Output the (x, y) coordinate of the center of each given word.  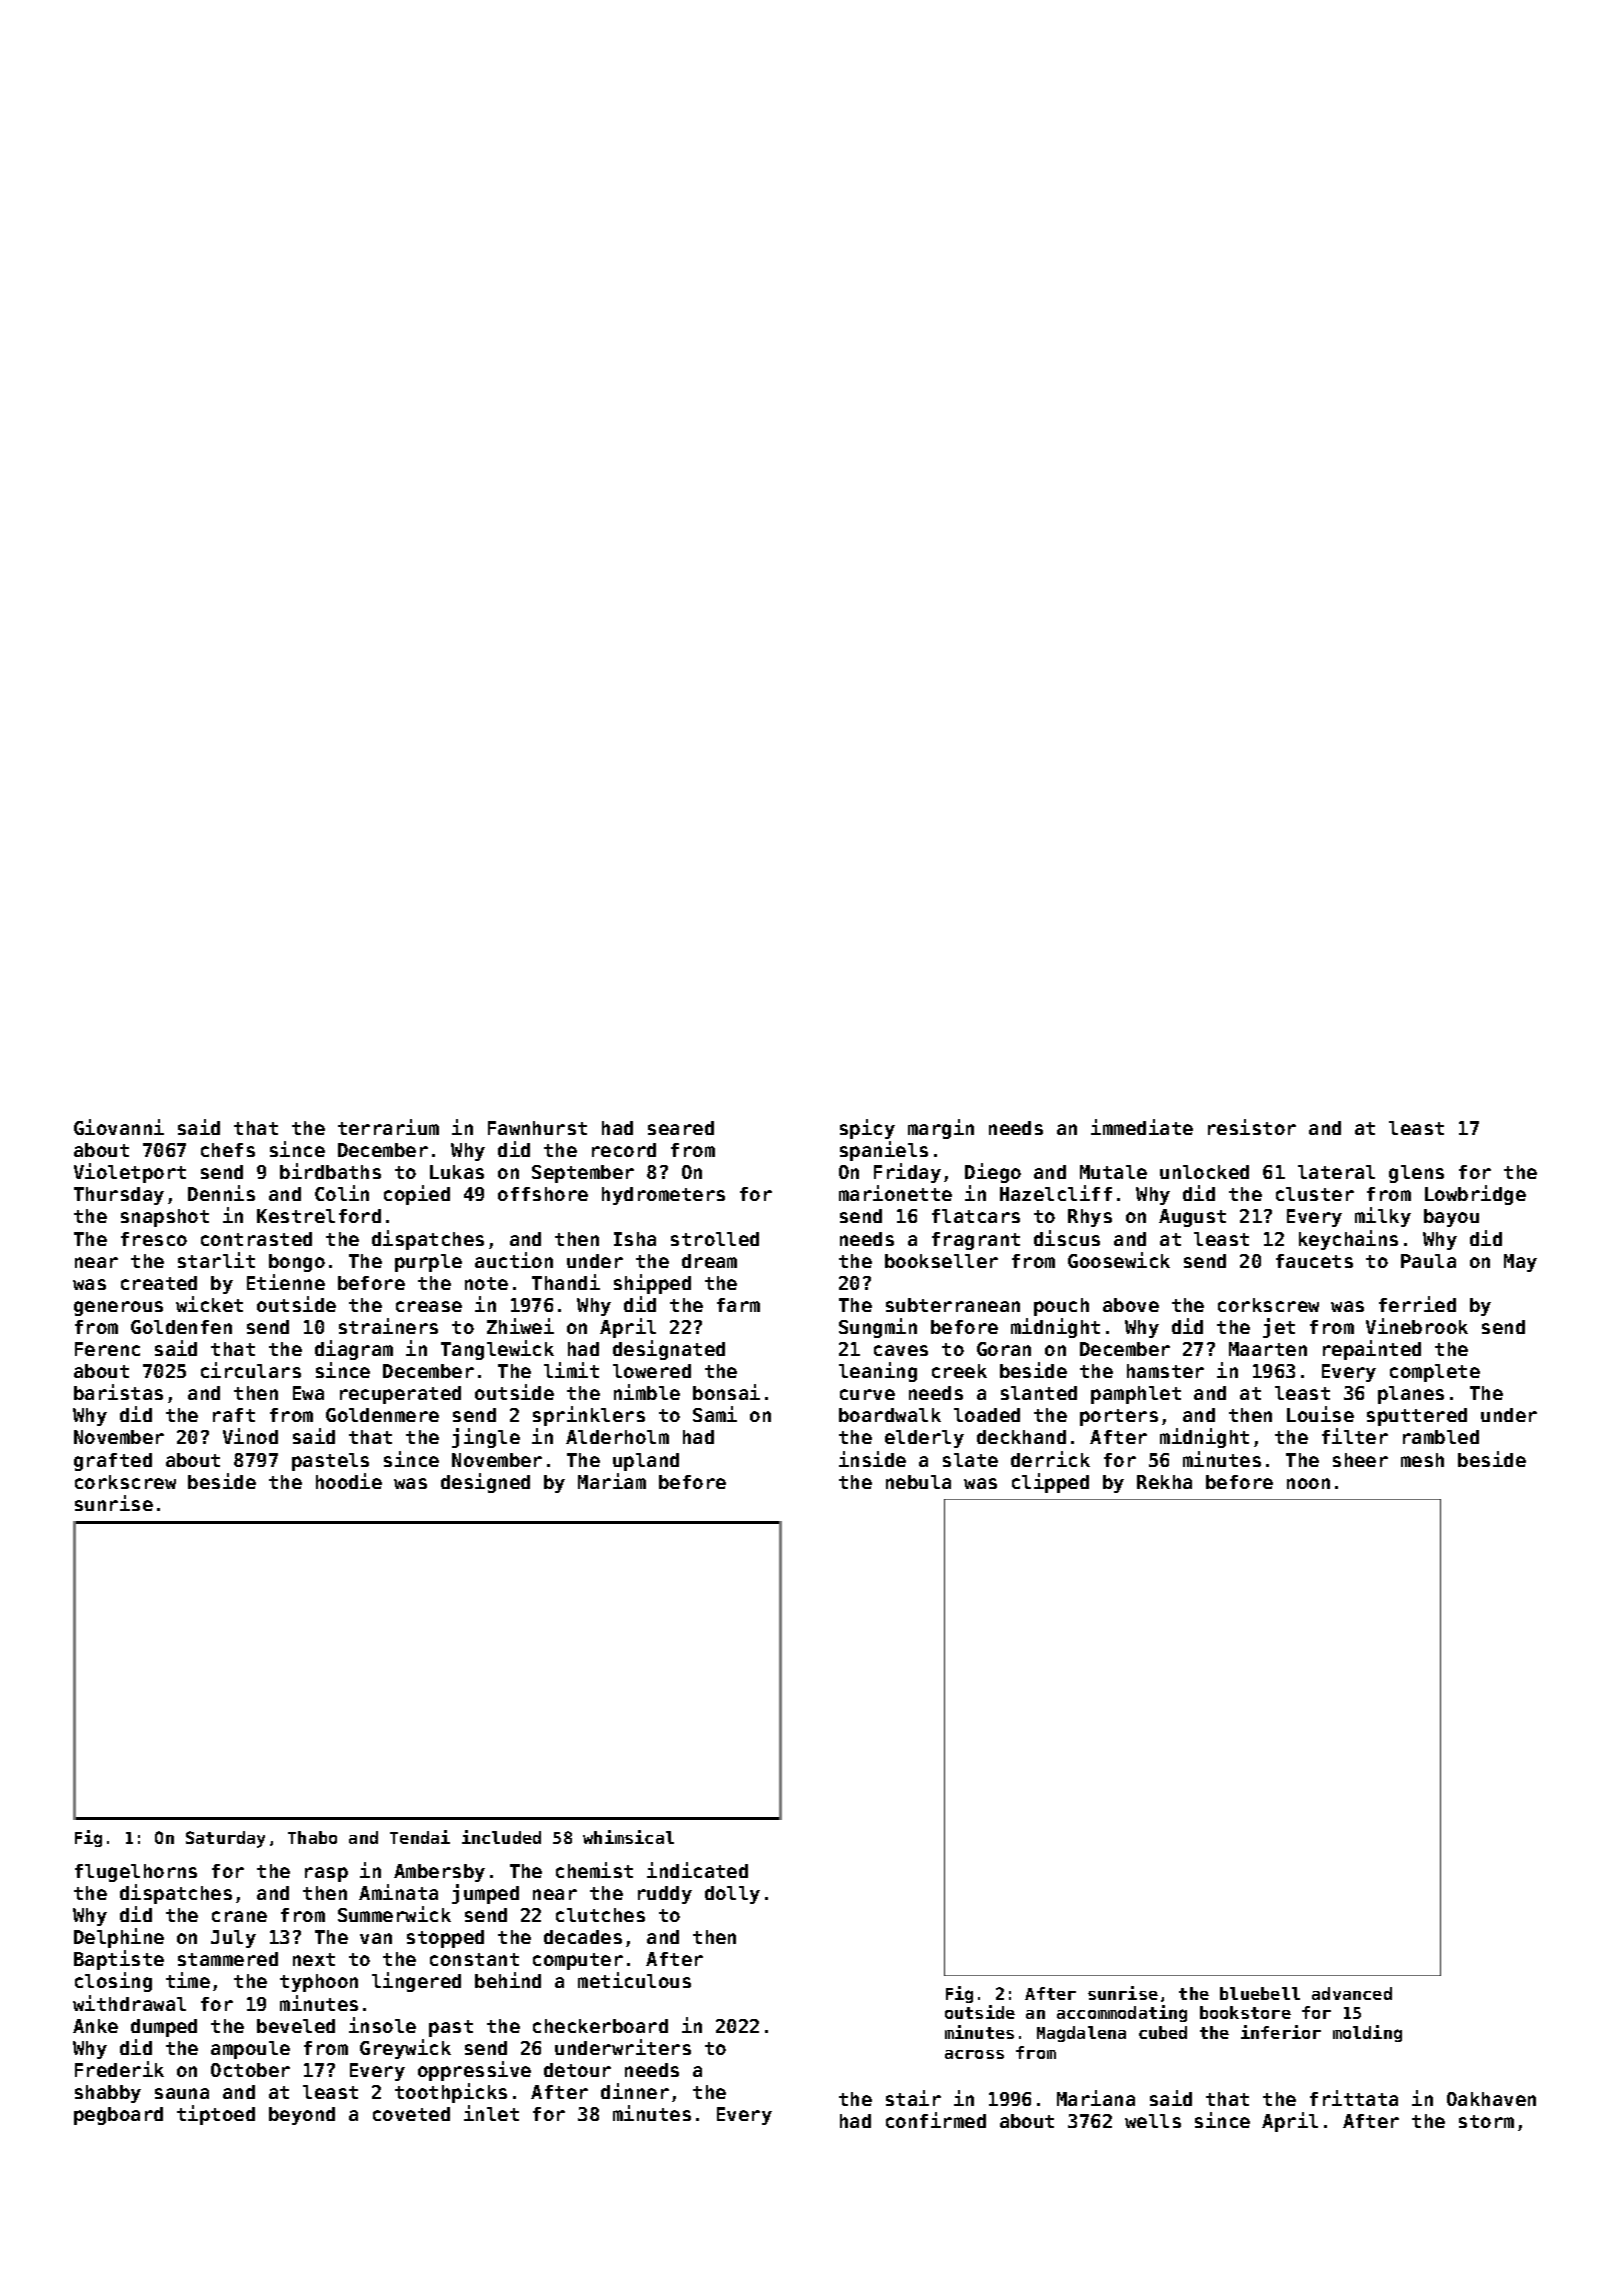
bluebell (1260, 1993)
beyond (302, 2116)
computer (578, 1961)
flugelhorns (136, 1873)
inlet (491, 2113)
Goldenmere (382, 1415)
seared (681, 1128)
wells (1153, 2121)
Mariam (612, 1481)
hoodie (349, 1481)
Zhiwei (520, 1326)
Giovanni (119, 1127)
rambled (1441, 1437)
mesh (1422, 1460)
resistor (1252, 1127)
